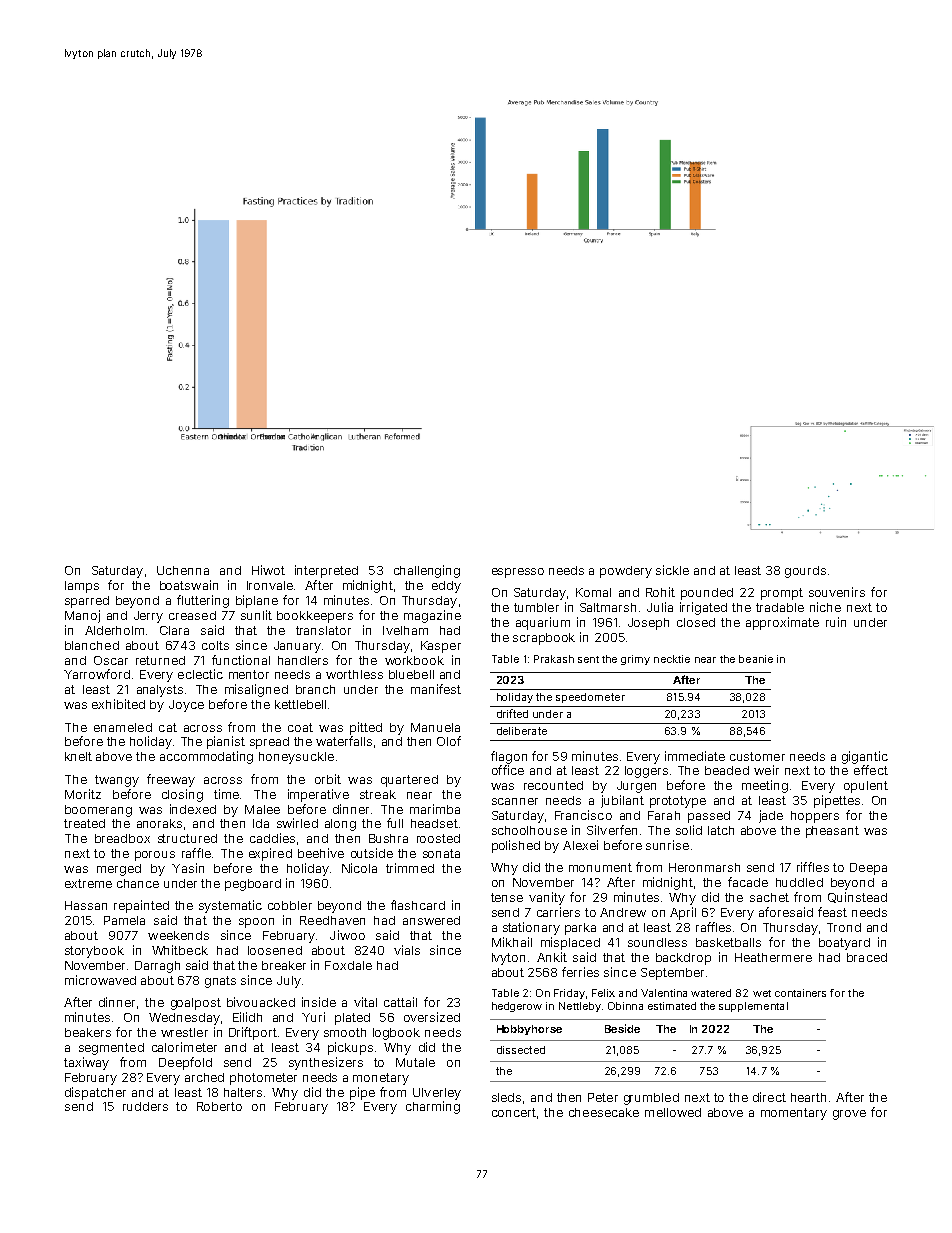 The width and height of the screenshot is (952, 1233). Describe the element at coordinates (180, 950) in the screenshot. I see `Whitbeck` at that location.
